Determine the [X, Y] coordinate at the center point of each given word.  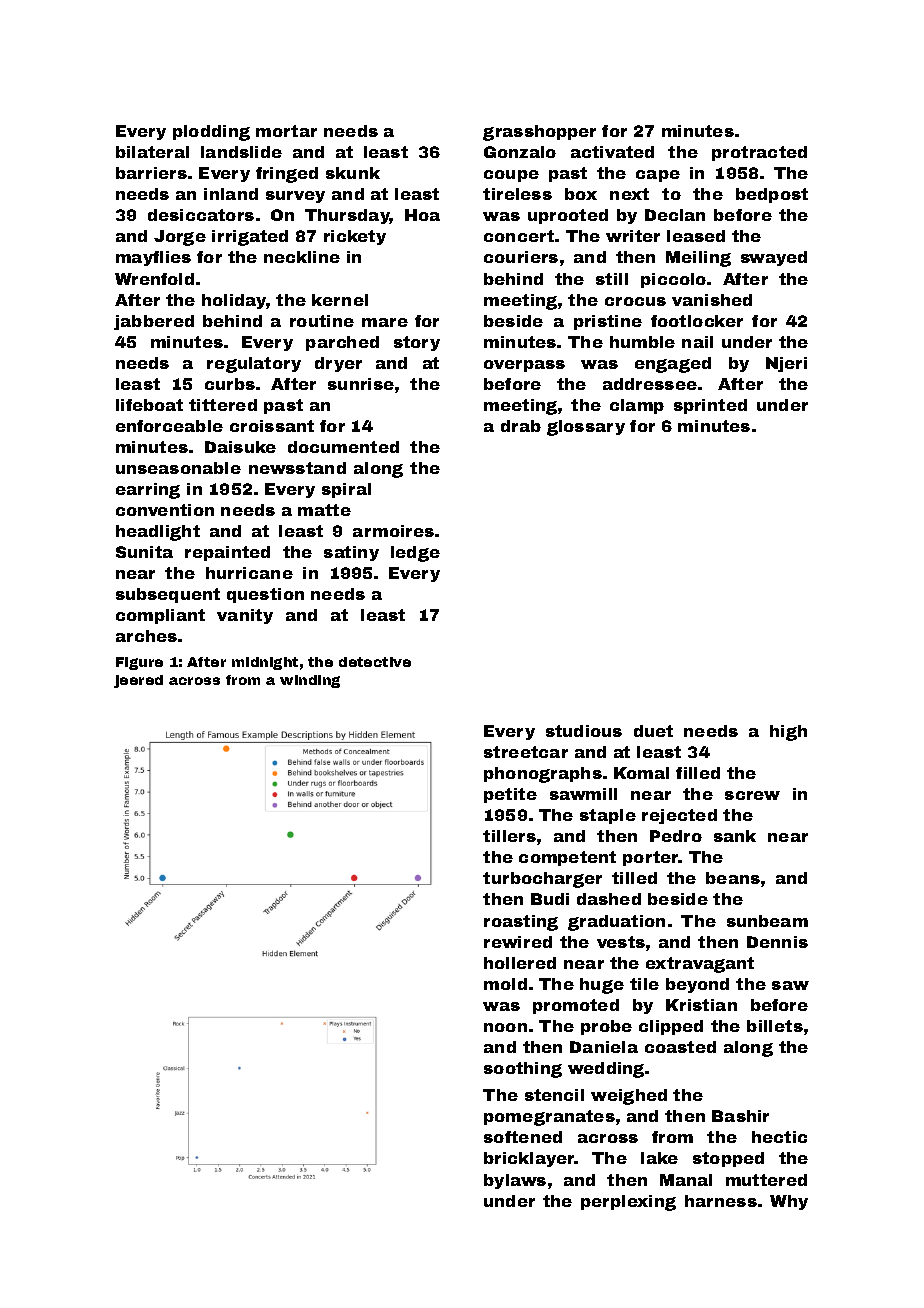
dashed [609, 899]
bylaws [515, 1181]
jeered [138, 681]
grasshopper [539, 133]
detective [375, 662]
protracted [759, 153]
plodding [211, 133]
